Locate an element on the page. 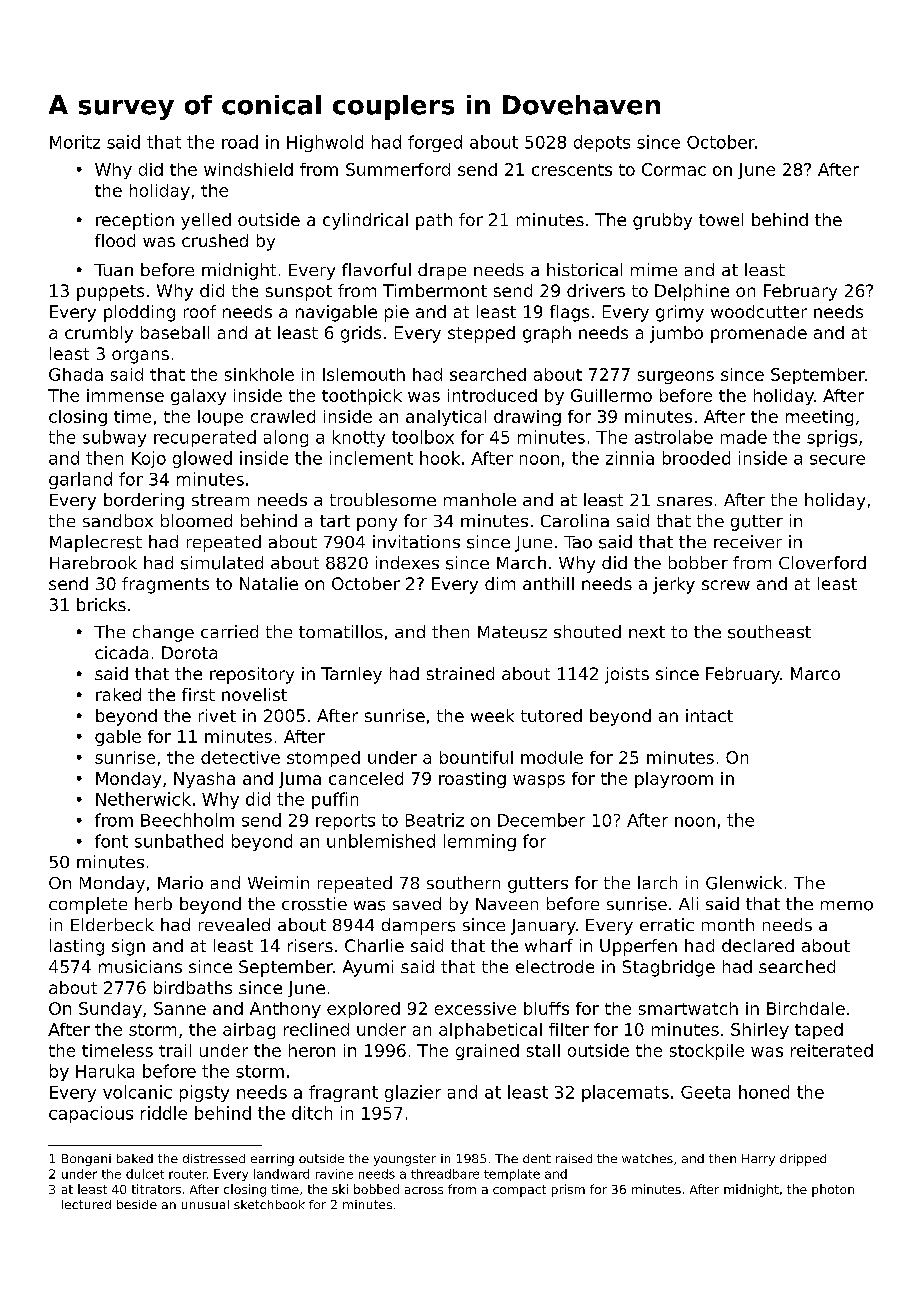 The height and width of the page is (1314, 924). larch is located at coordinates (657, 882).
